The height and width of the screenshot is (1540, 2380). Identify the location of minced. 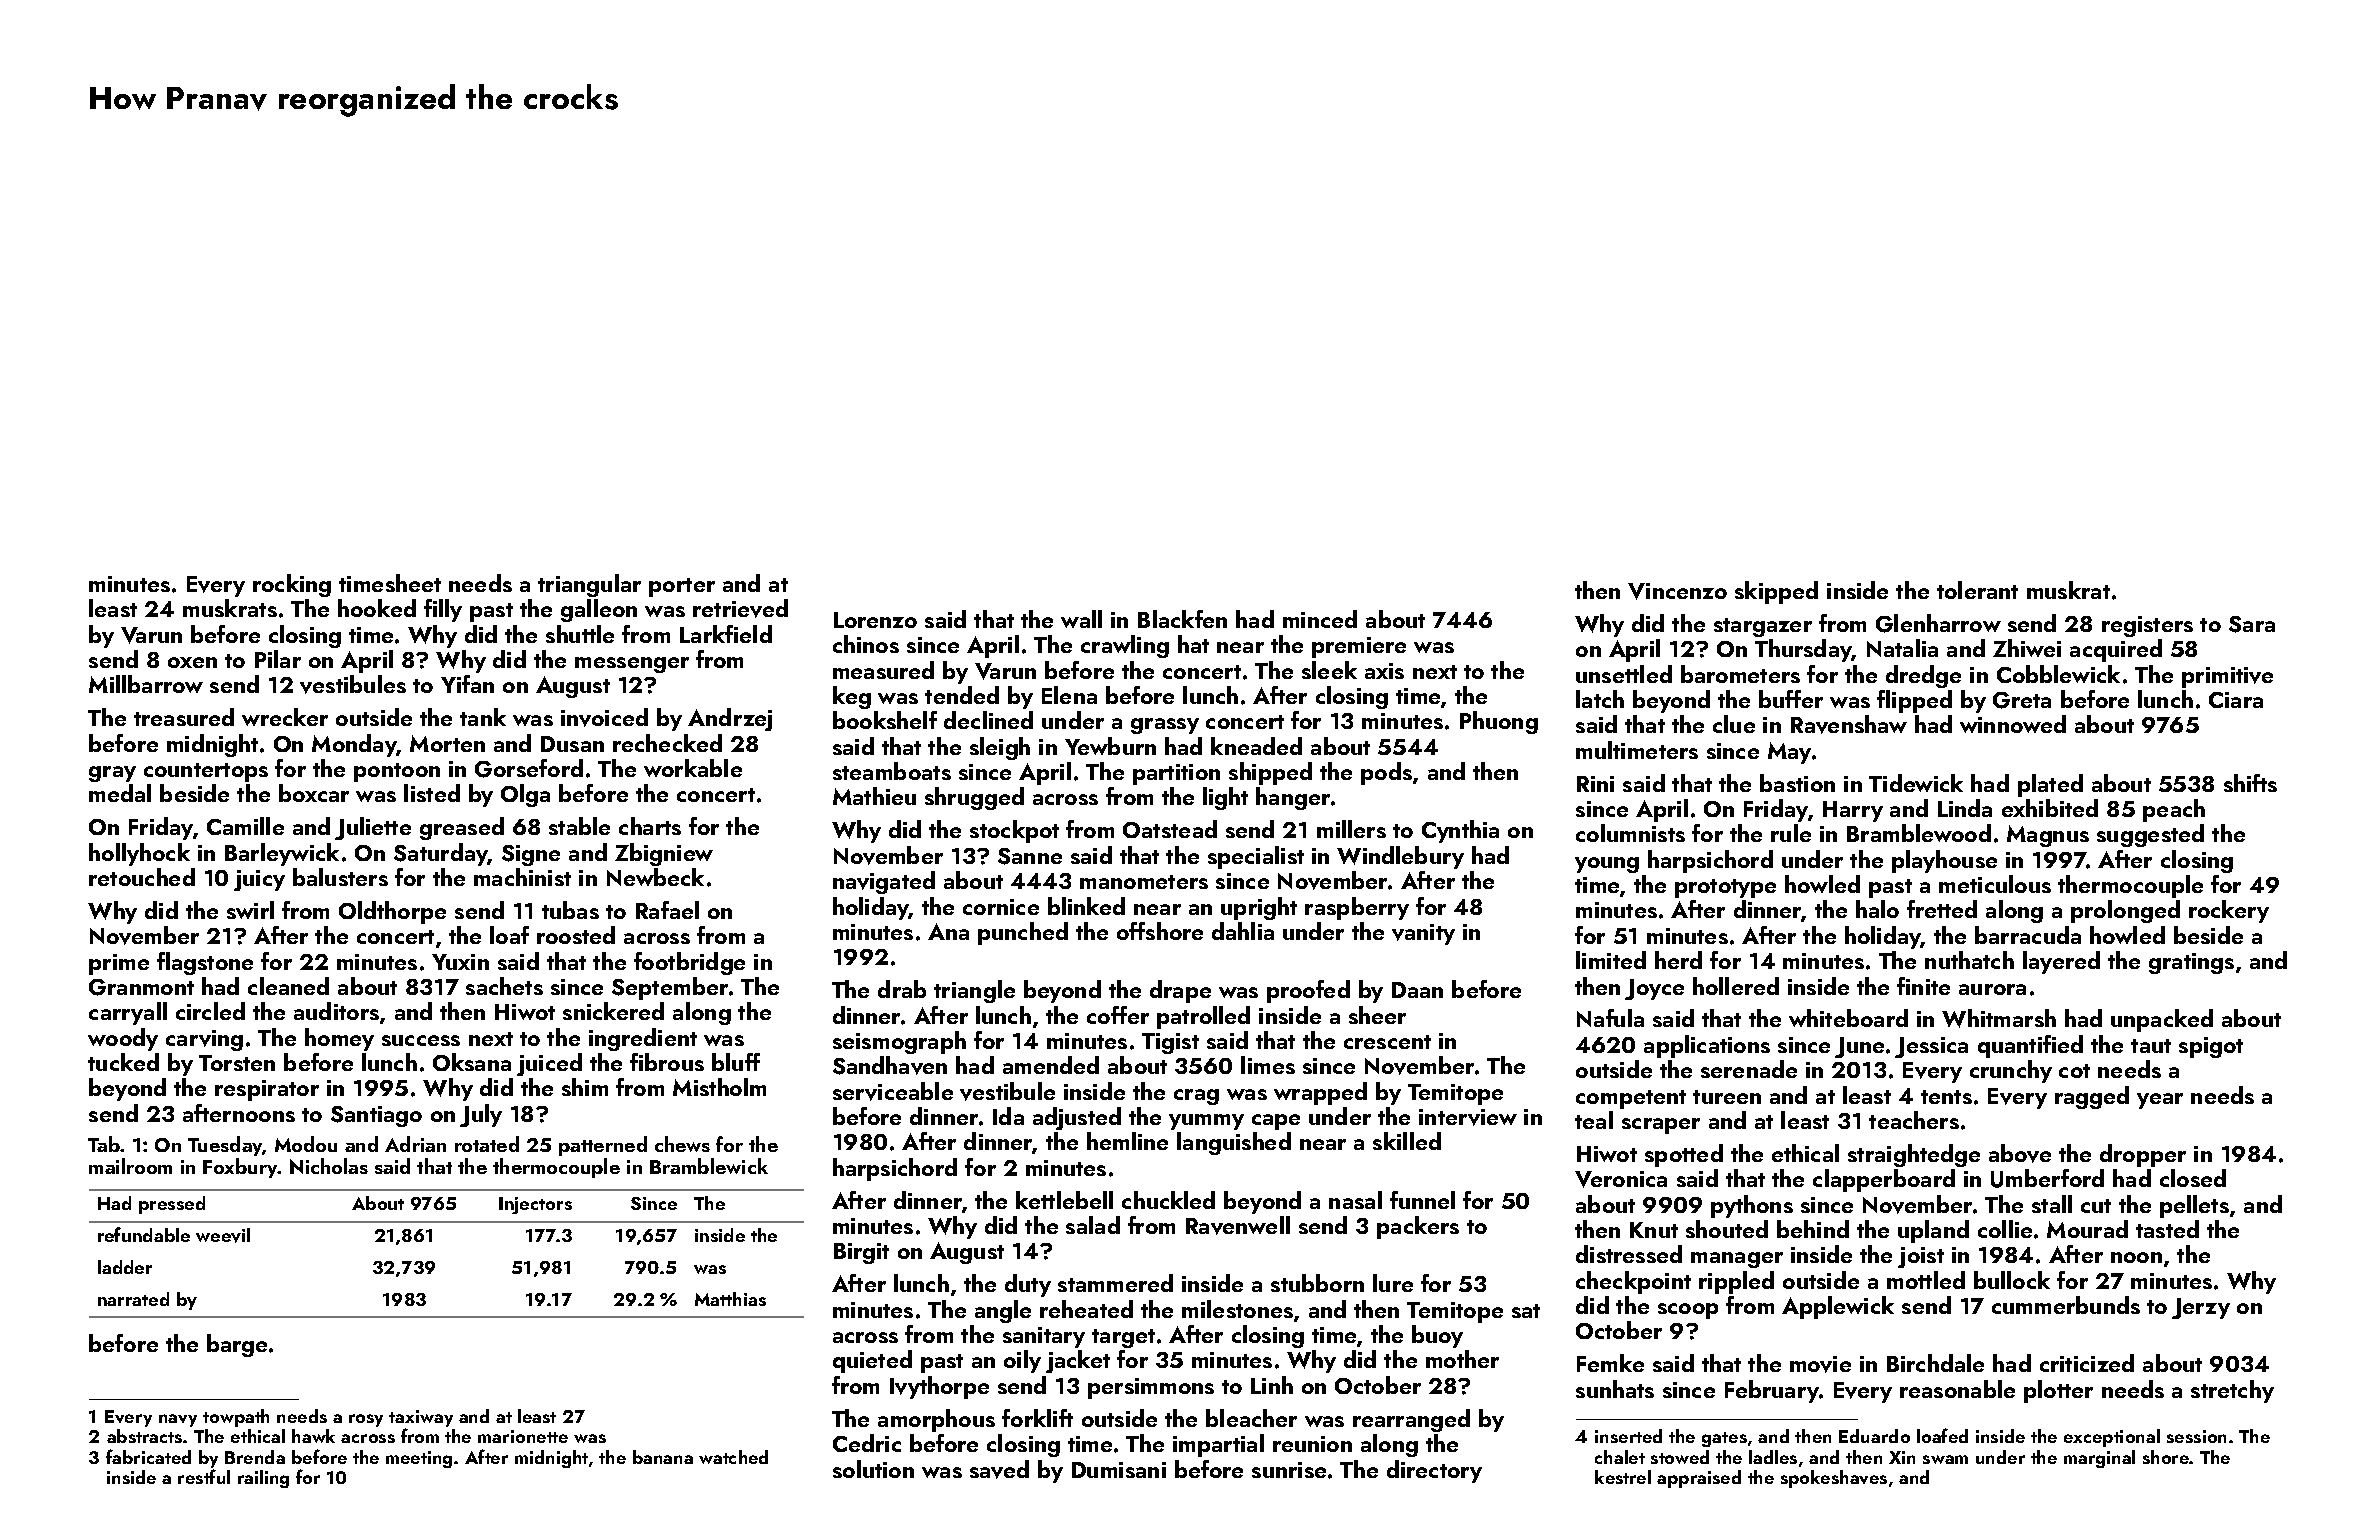
(1320, 619).
